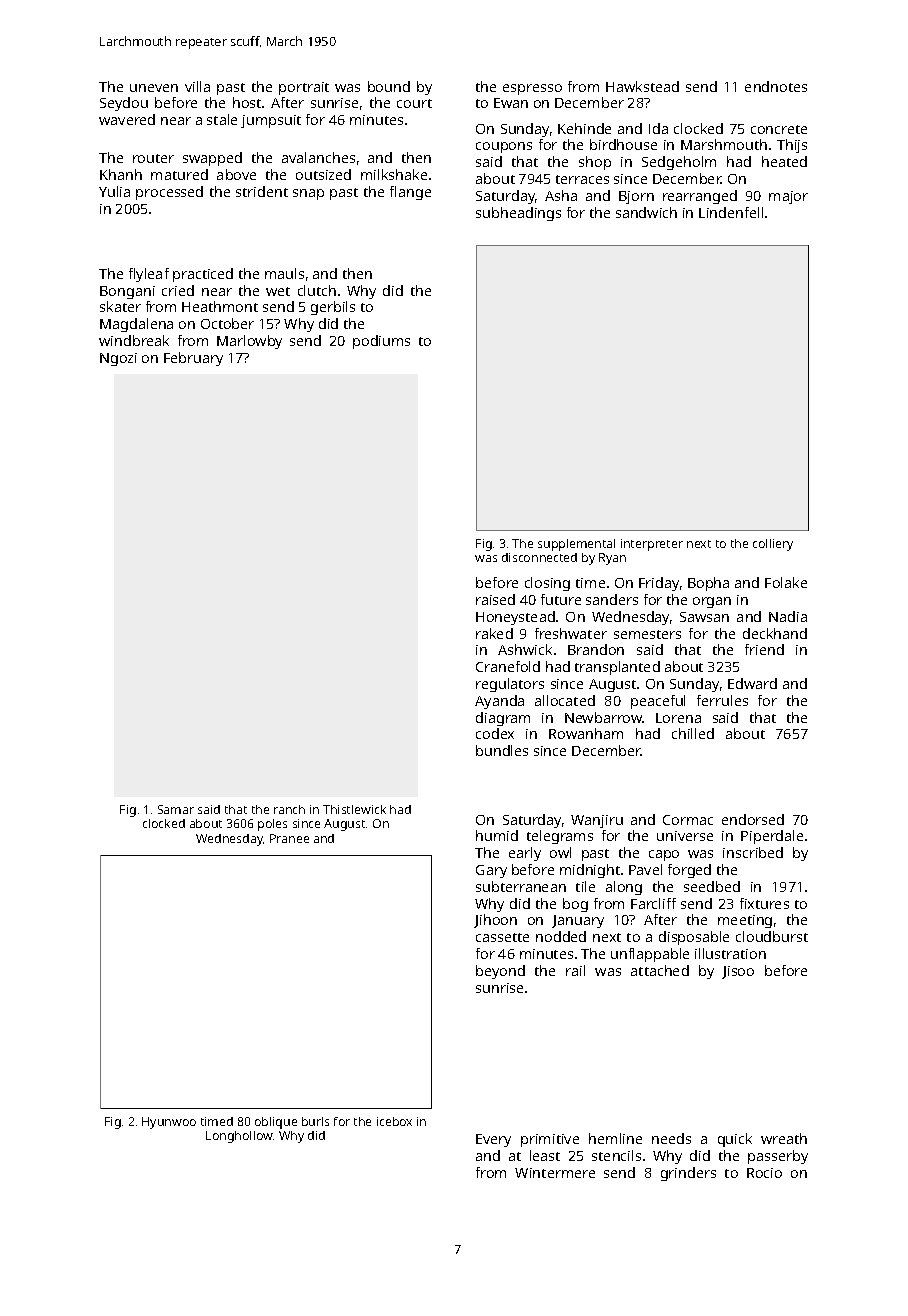 The height and width of the document is (1316, 908). I want to click on Samar, so click(176, 809).
